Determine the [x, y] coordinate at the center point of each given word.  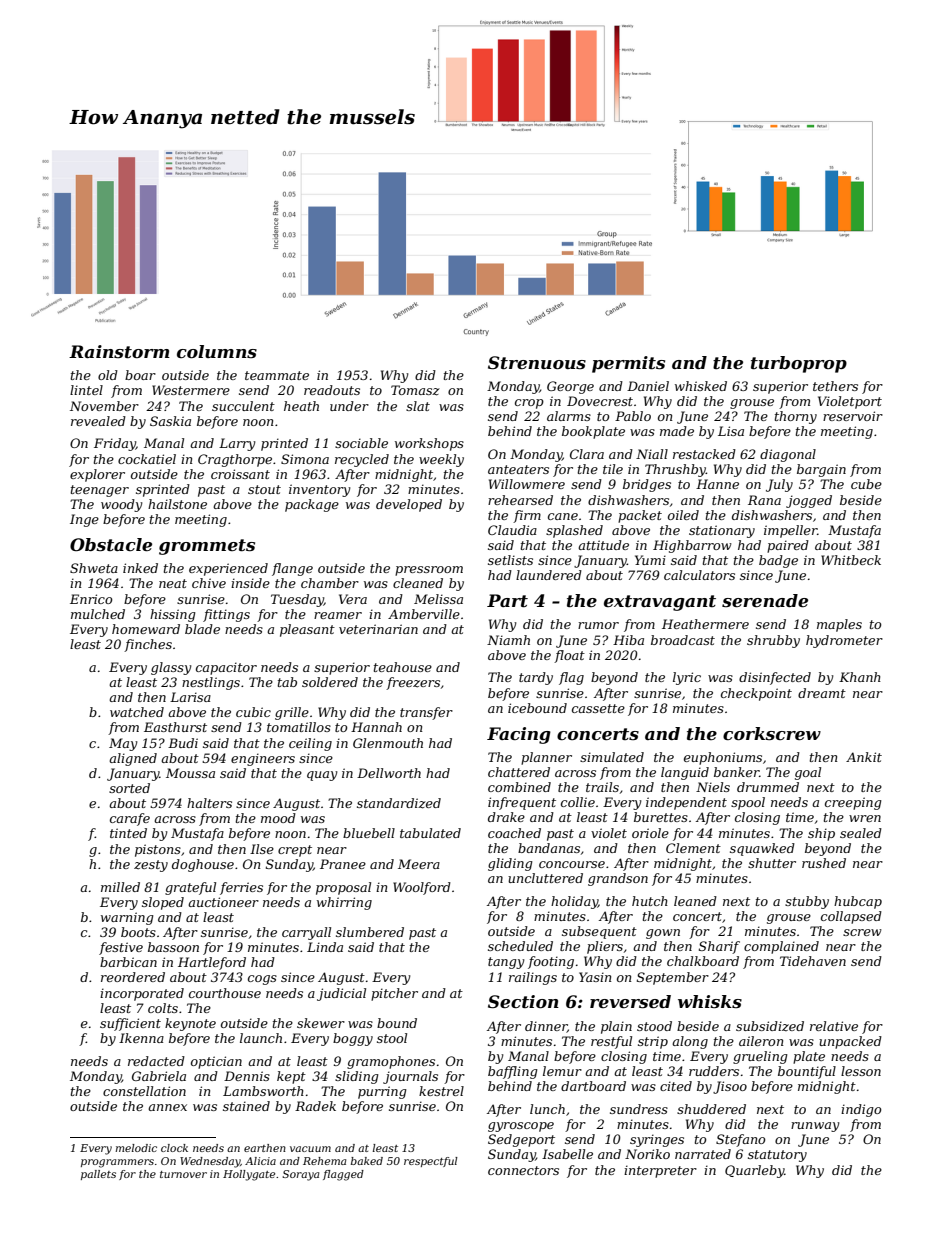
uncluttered [545, 878]
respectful [431, 1162]
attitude [603, 545]
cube [866, 484]
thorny [796, 417]
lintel [86, 390]
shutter [772, 863]
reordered [133, 977]
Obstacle [111, 544]
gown [663, 934]
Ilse [262, 849]
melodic [136, 1148]
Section [523, 1001]
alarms [569, 416]
